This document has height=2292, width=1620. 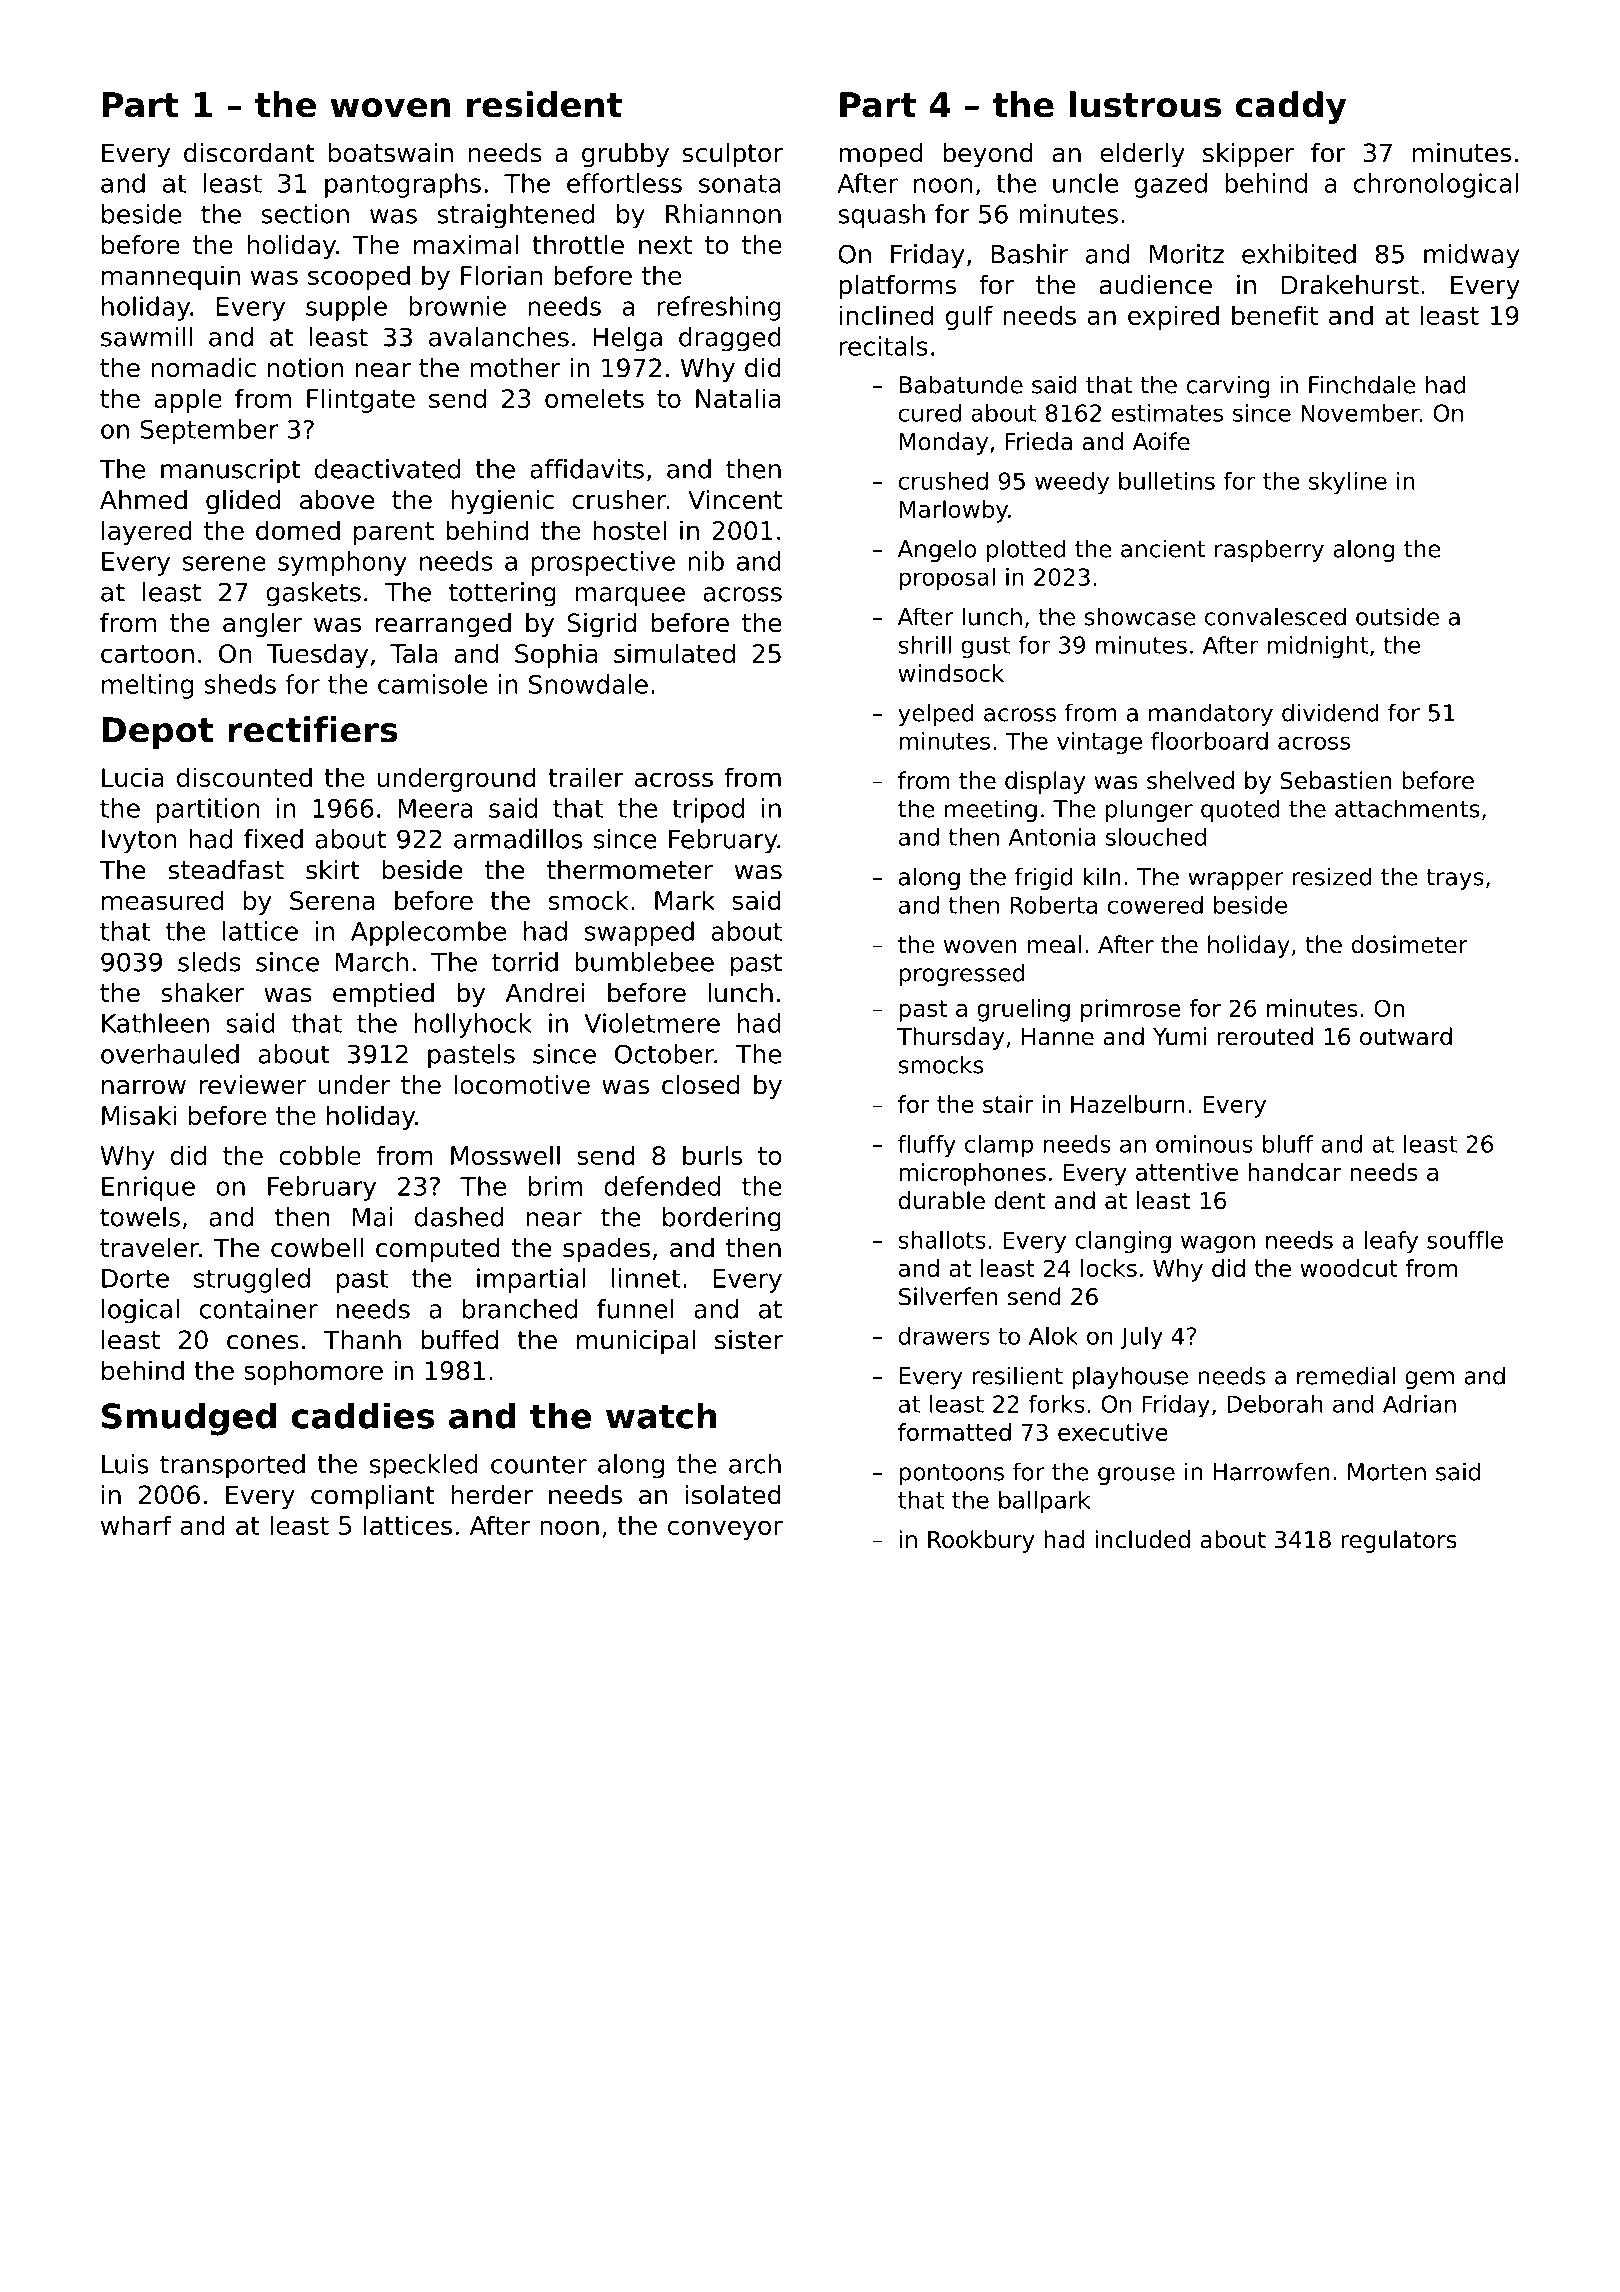 What do you see at coordinates (880, 155) in the document?
I see `moped` at bounding box center [880, 155].
